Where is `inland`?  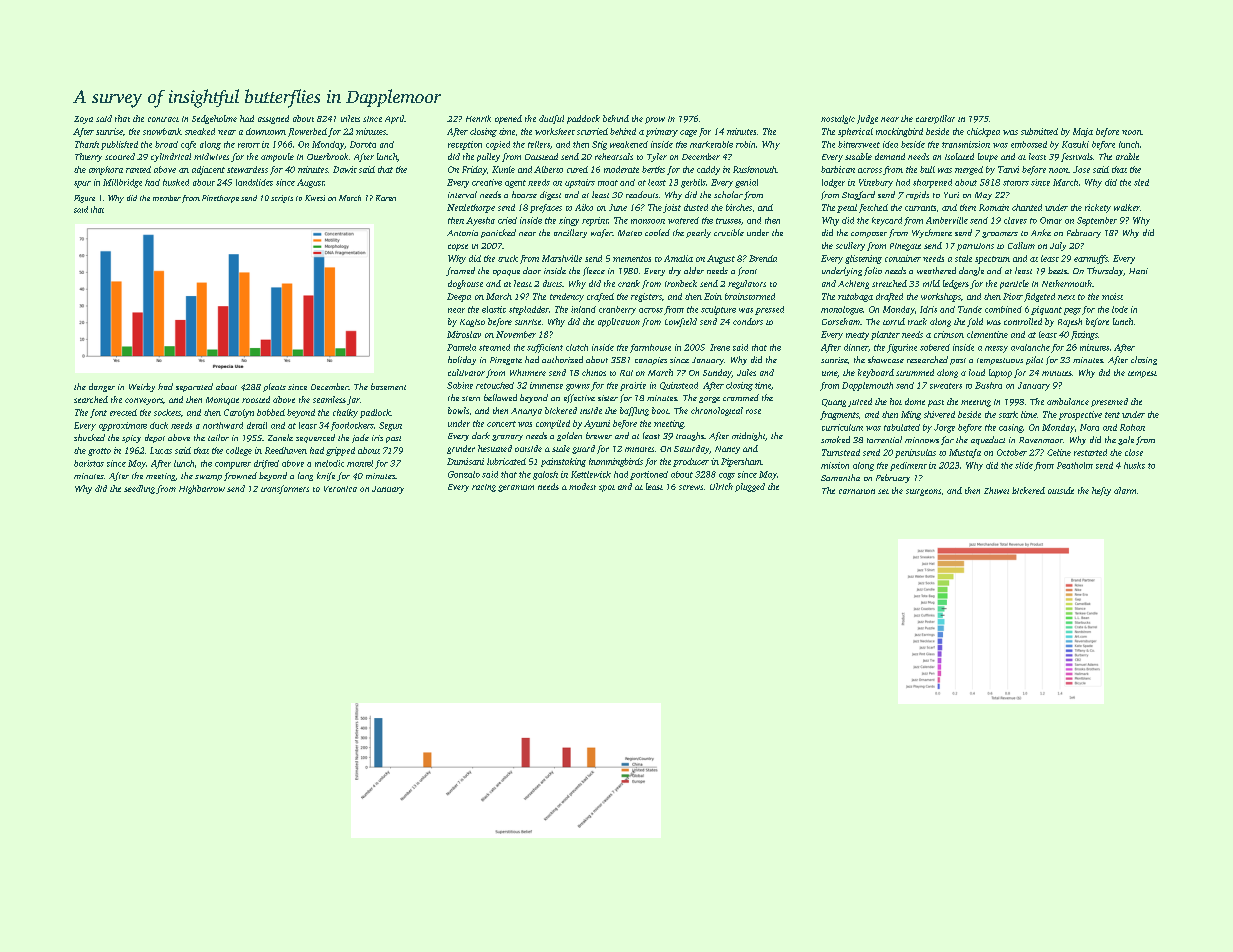 inland is located at coordinates (583, 309).
